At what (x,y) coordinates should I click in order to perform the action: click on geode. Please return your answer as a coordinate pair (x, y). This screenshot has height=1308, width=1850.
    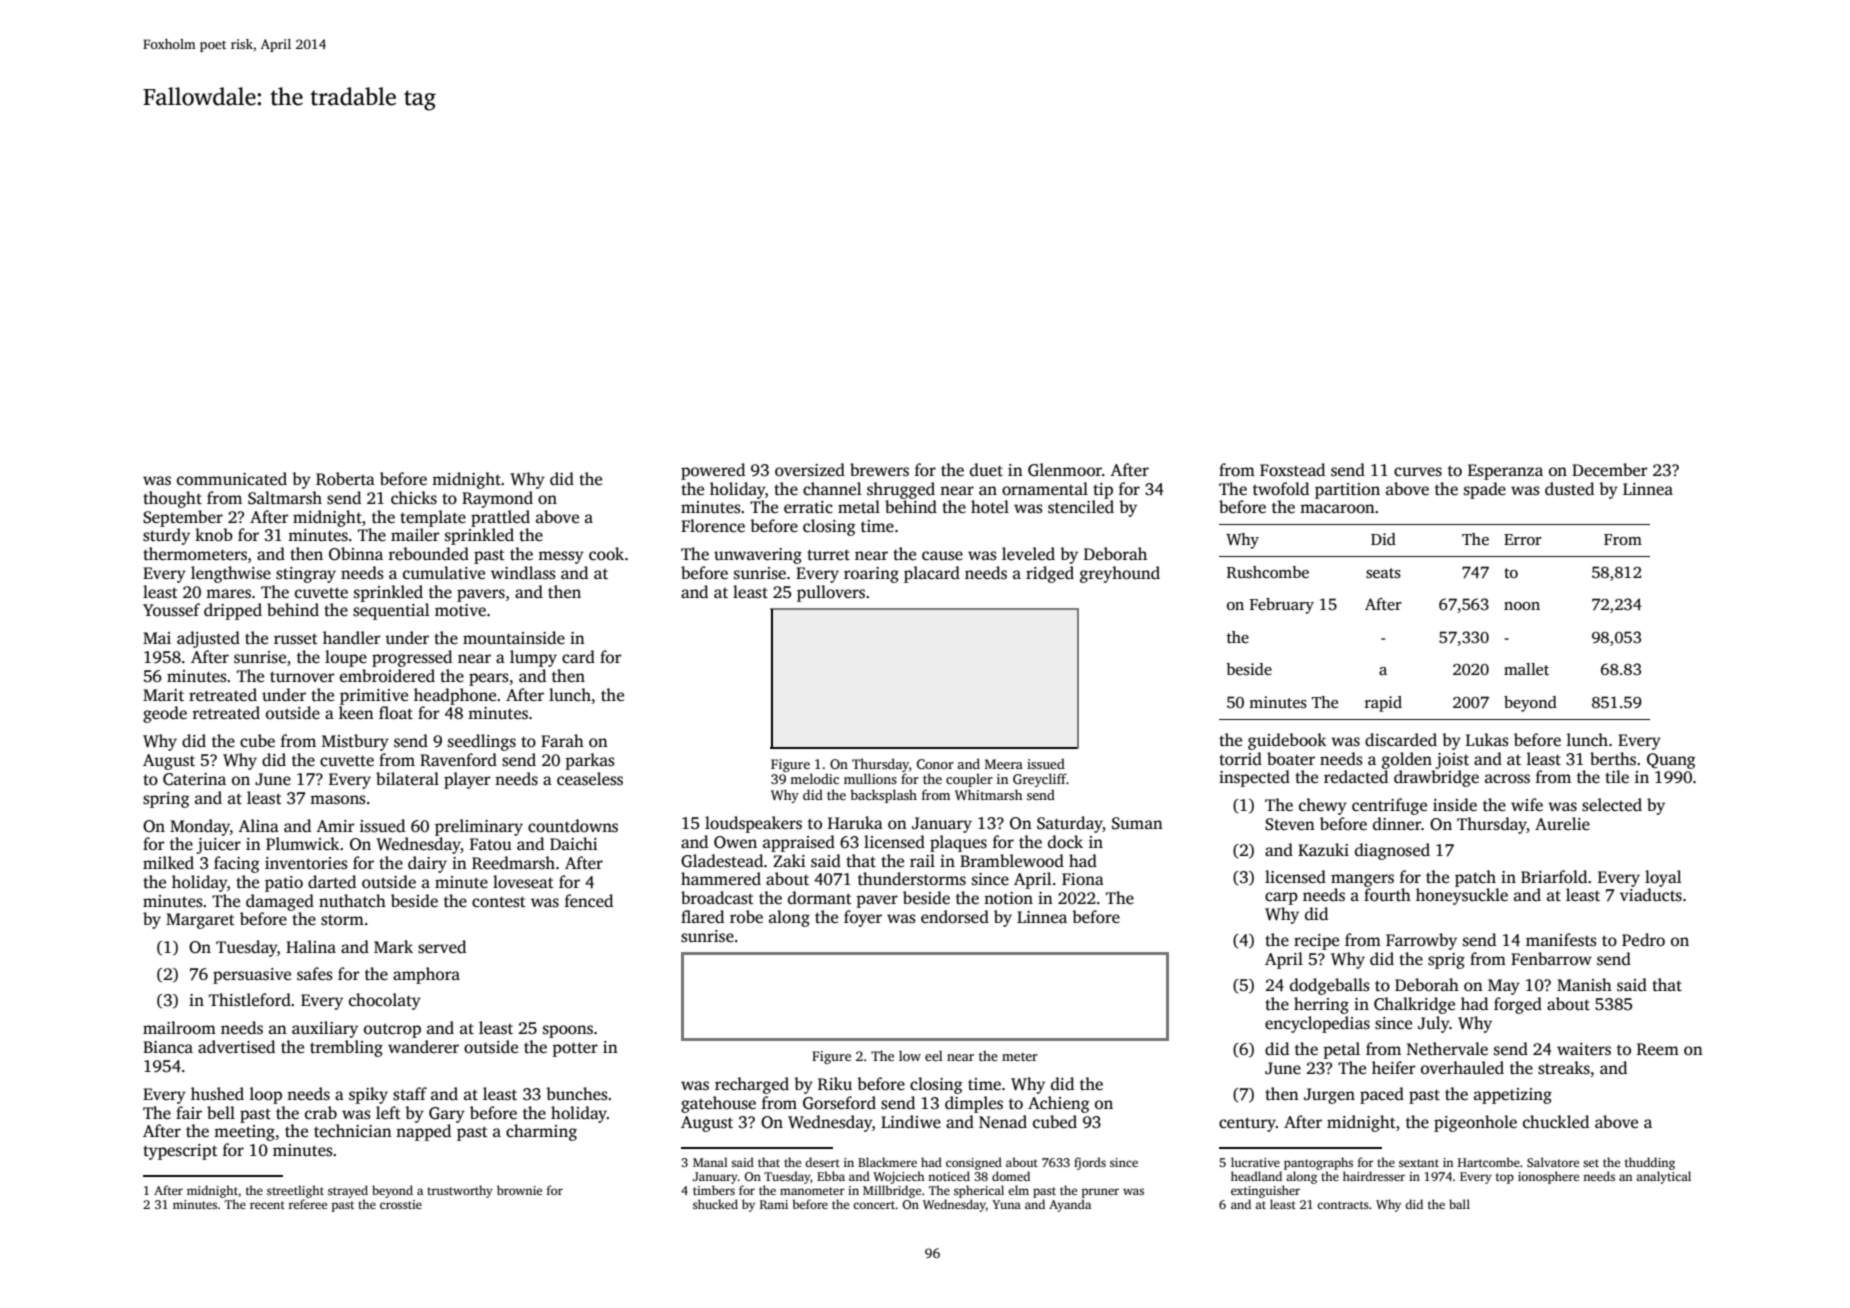
    Looking at the image, I should click on (165, 714).
